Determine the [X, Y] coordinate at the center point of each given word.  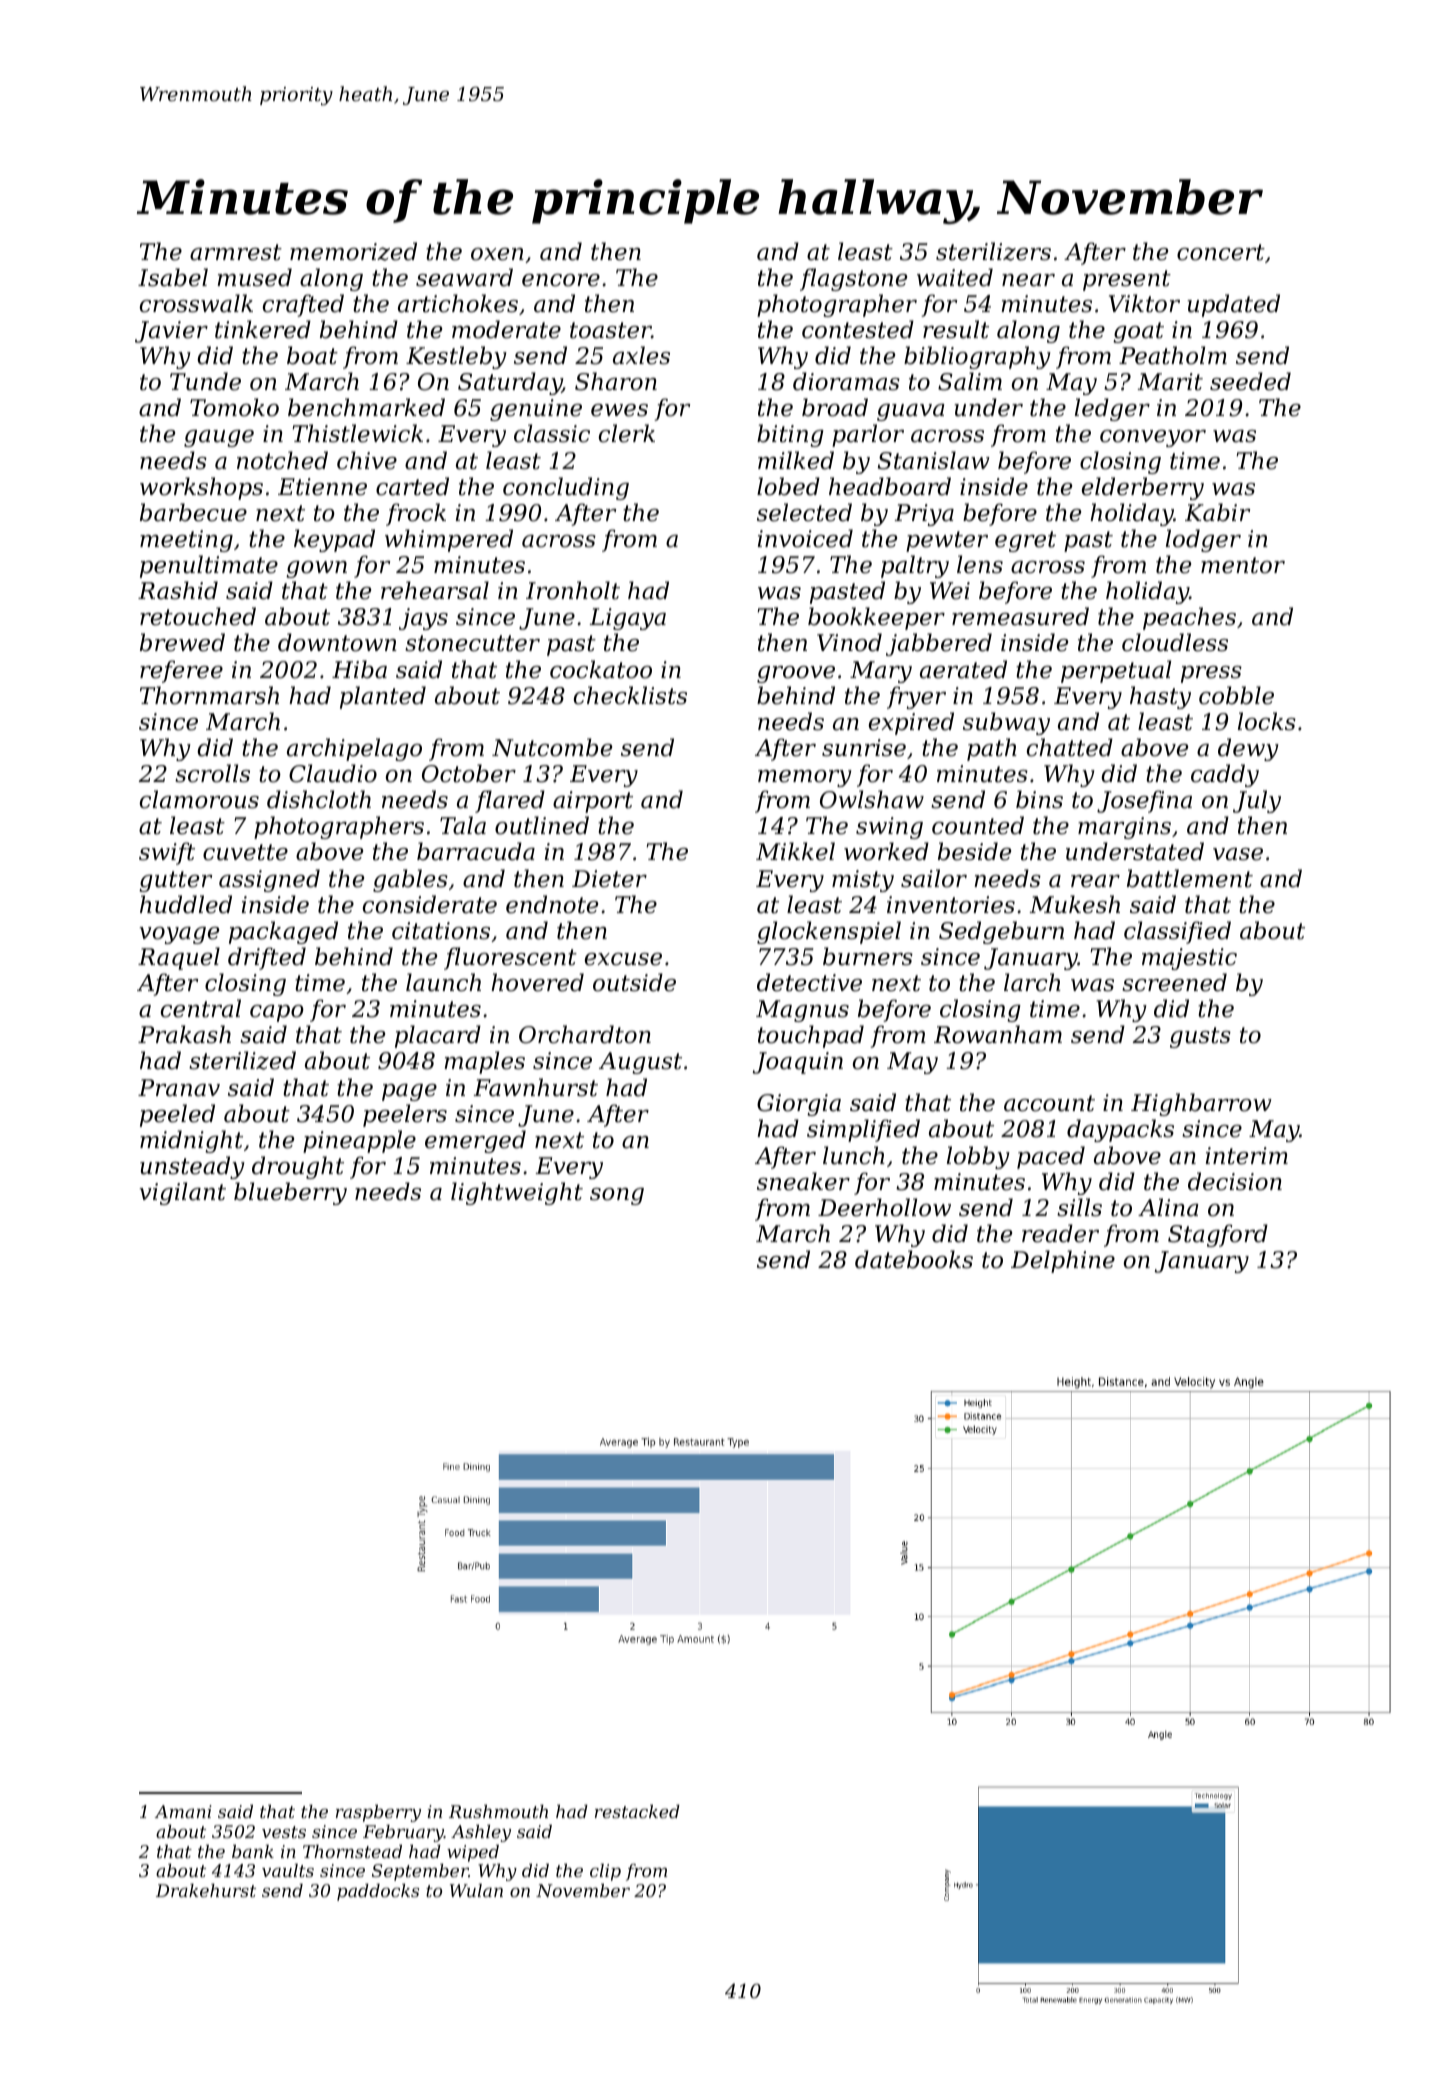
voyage [179, 935]
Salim [970, 381]
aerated [963, 669]
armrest [236, 252]
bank [253, 1851]
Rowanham [998, 1034]
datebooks [914, 1259]
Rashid [178, 590]
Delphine [1063, 1261]
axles [641, 355]
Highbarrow [1201, 1104]
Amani [183, 1811]
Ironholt [573, 590]
